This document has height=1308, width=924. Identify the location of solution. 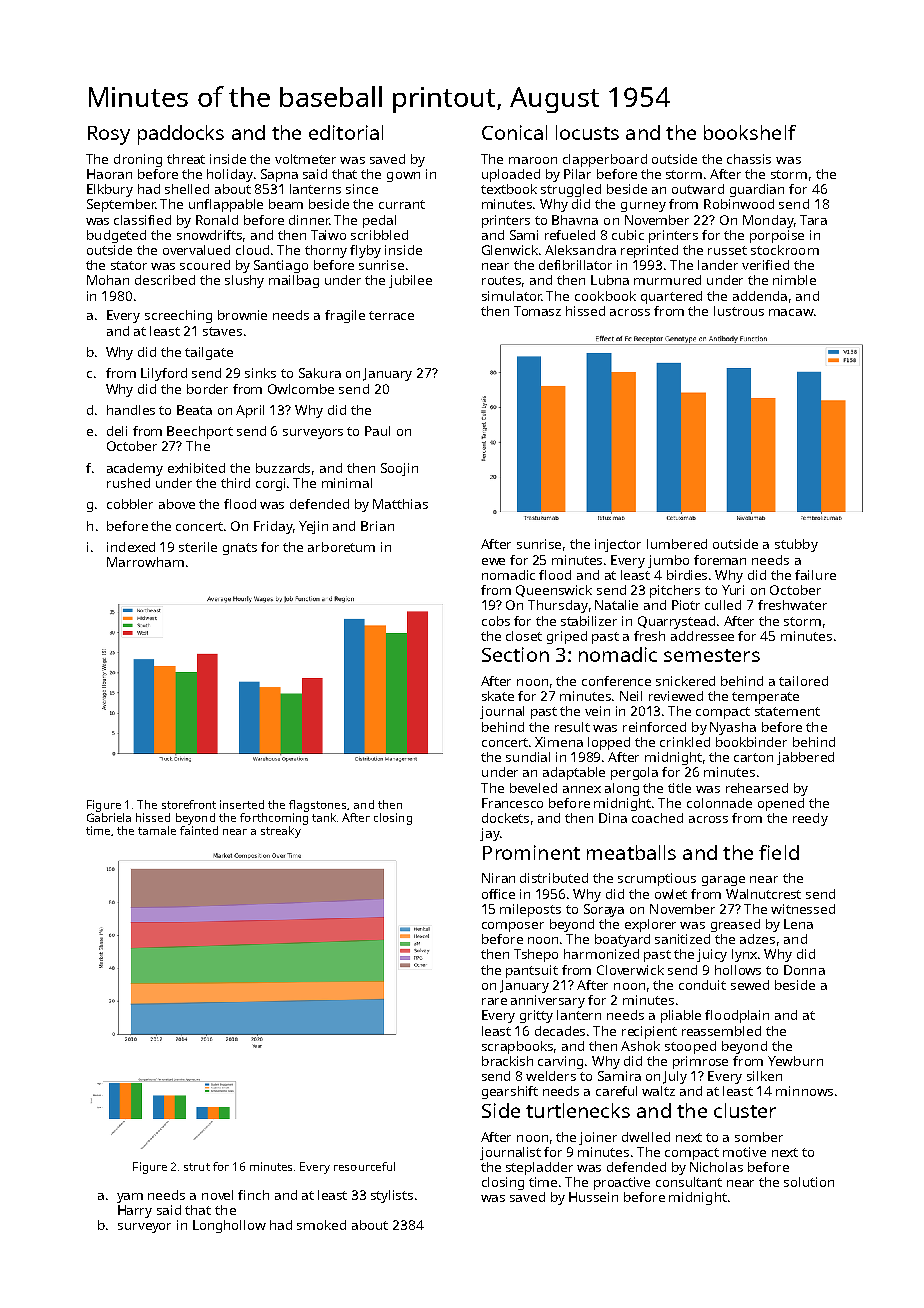
(809, 1182).
